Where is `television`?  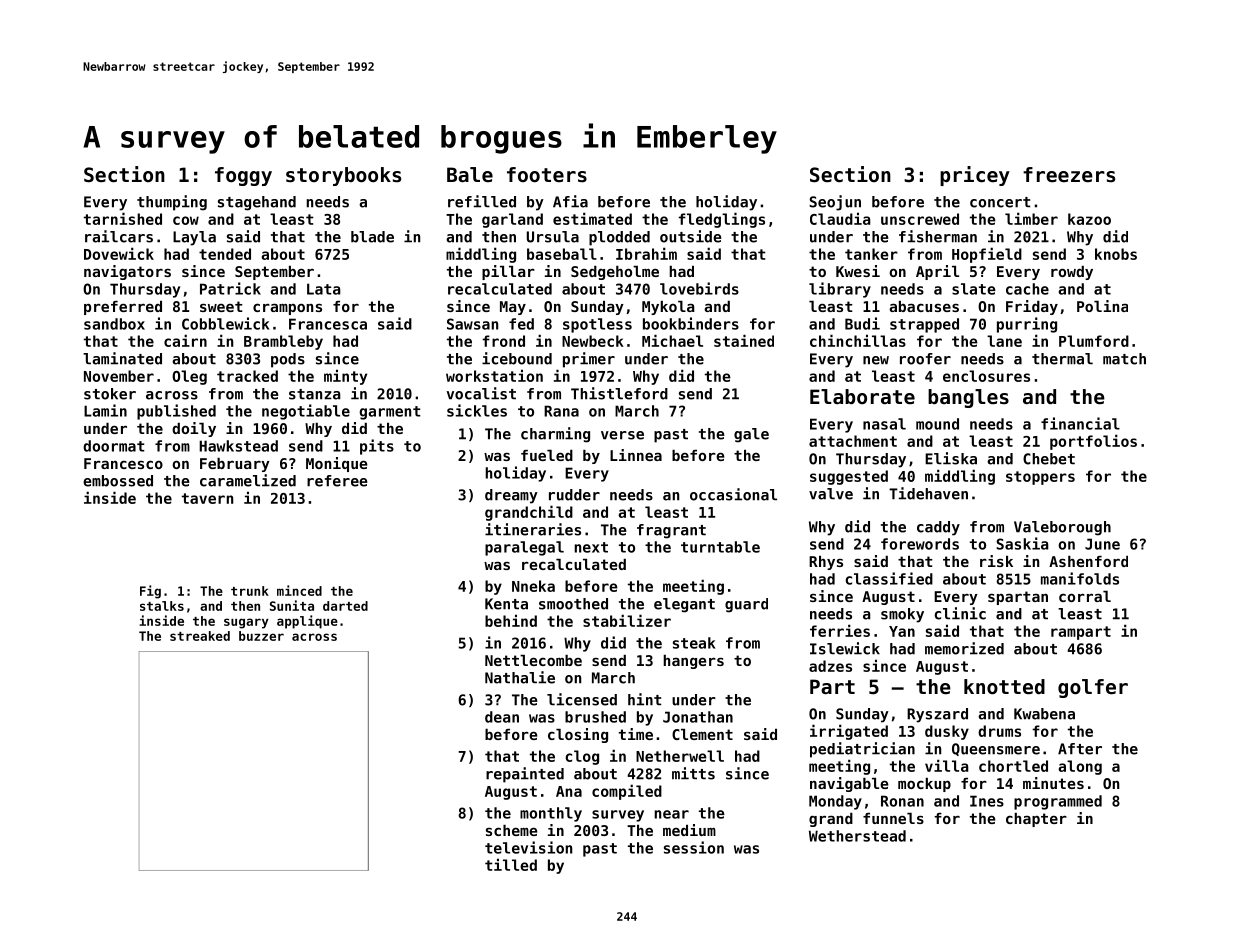
television is located at coordinates (528, 847).
